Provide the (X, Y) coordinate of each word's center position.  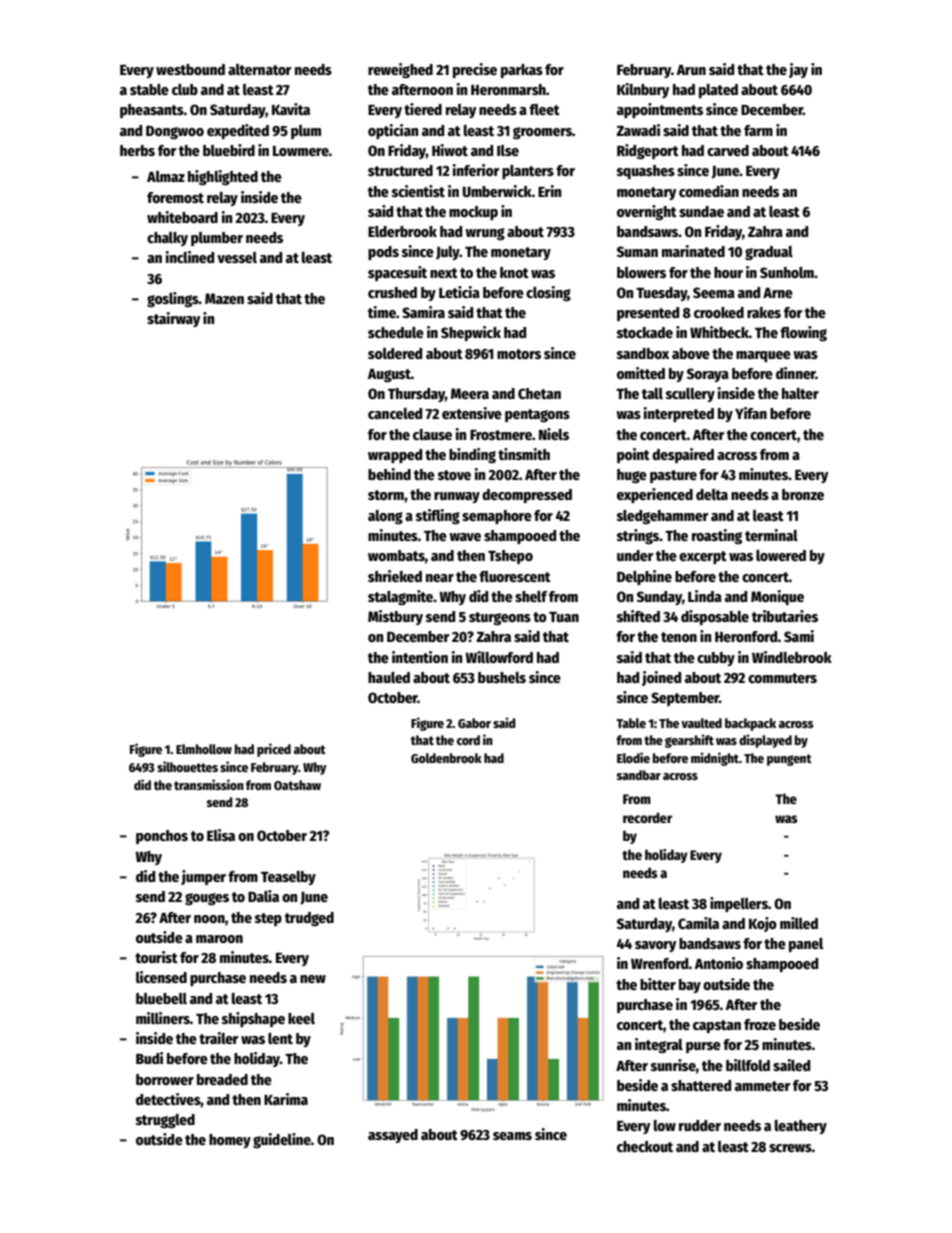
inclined (189, 257)
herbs (137, 150)
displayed (765, 741)
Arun (691, 70)
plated (718, 91)
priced (274, 750)
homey (230, 1141)
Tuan (564, 617)
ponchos (162, 837)
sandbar (639, 775)
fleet (544, 109)
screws (790, 1148)
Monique (777, 597)
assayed (393, 1136)
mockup (473, 213)
